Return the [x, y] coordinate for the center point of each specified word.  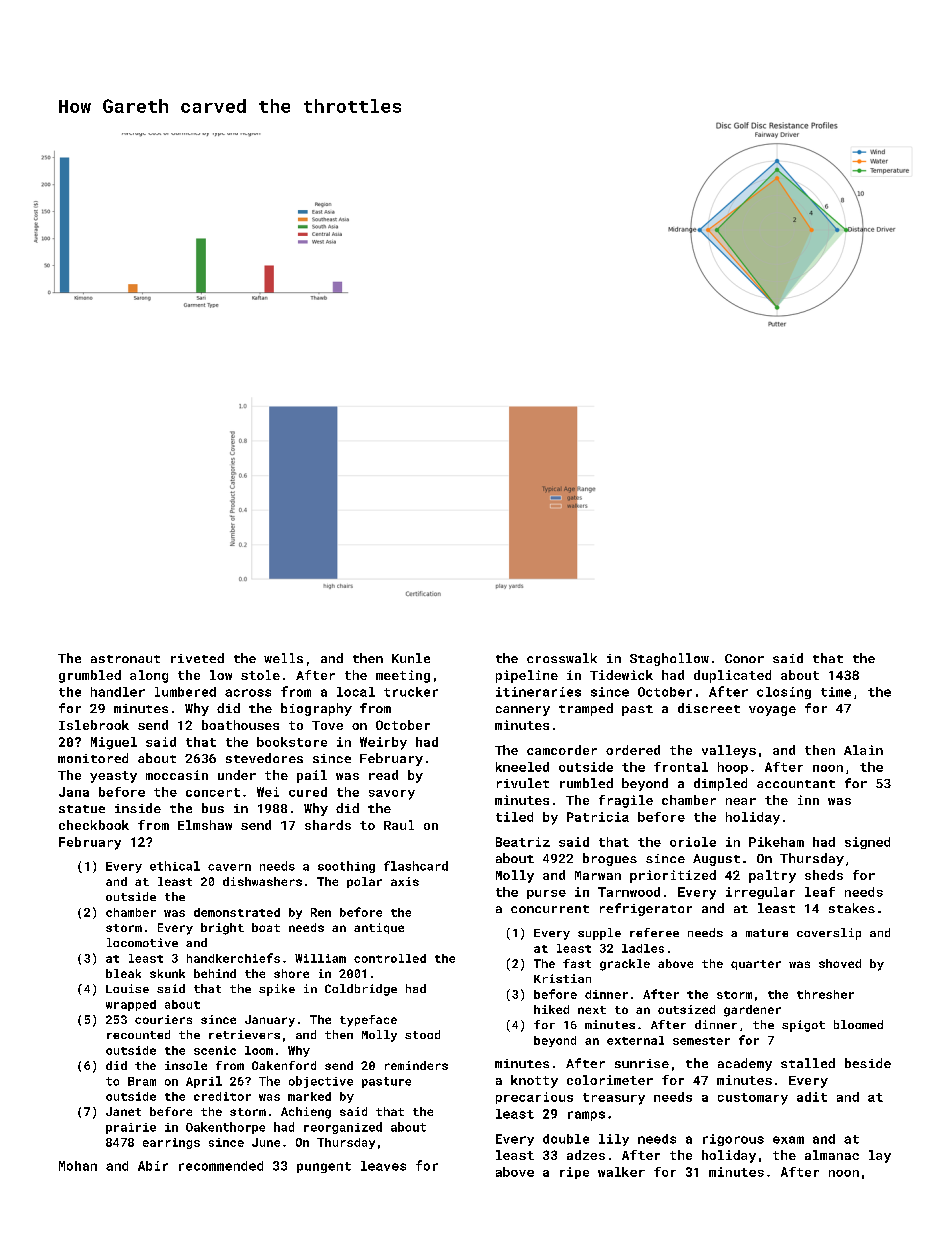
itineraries [538, 692]
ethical [175, 866]
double [566, 1139]
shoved [840, 963]
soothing [346, 867]
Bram [142, 1081]
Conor [744, 658]
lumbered [185, 692]
